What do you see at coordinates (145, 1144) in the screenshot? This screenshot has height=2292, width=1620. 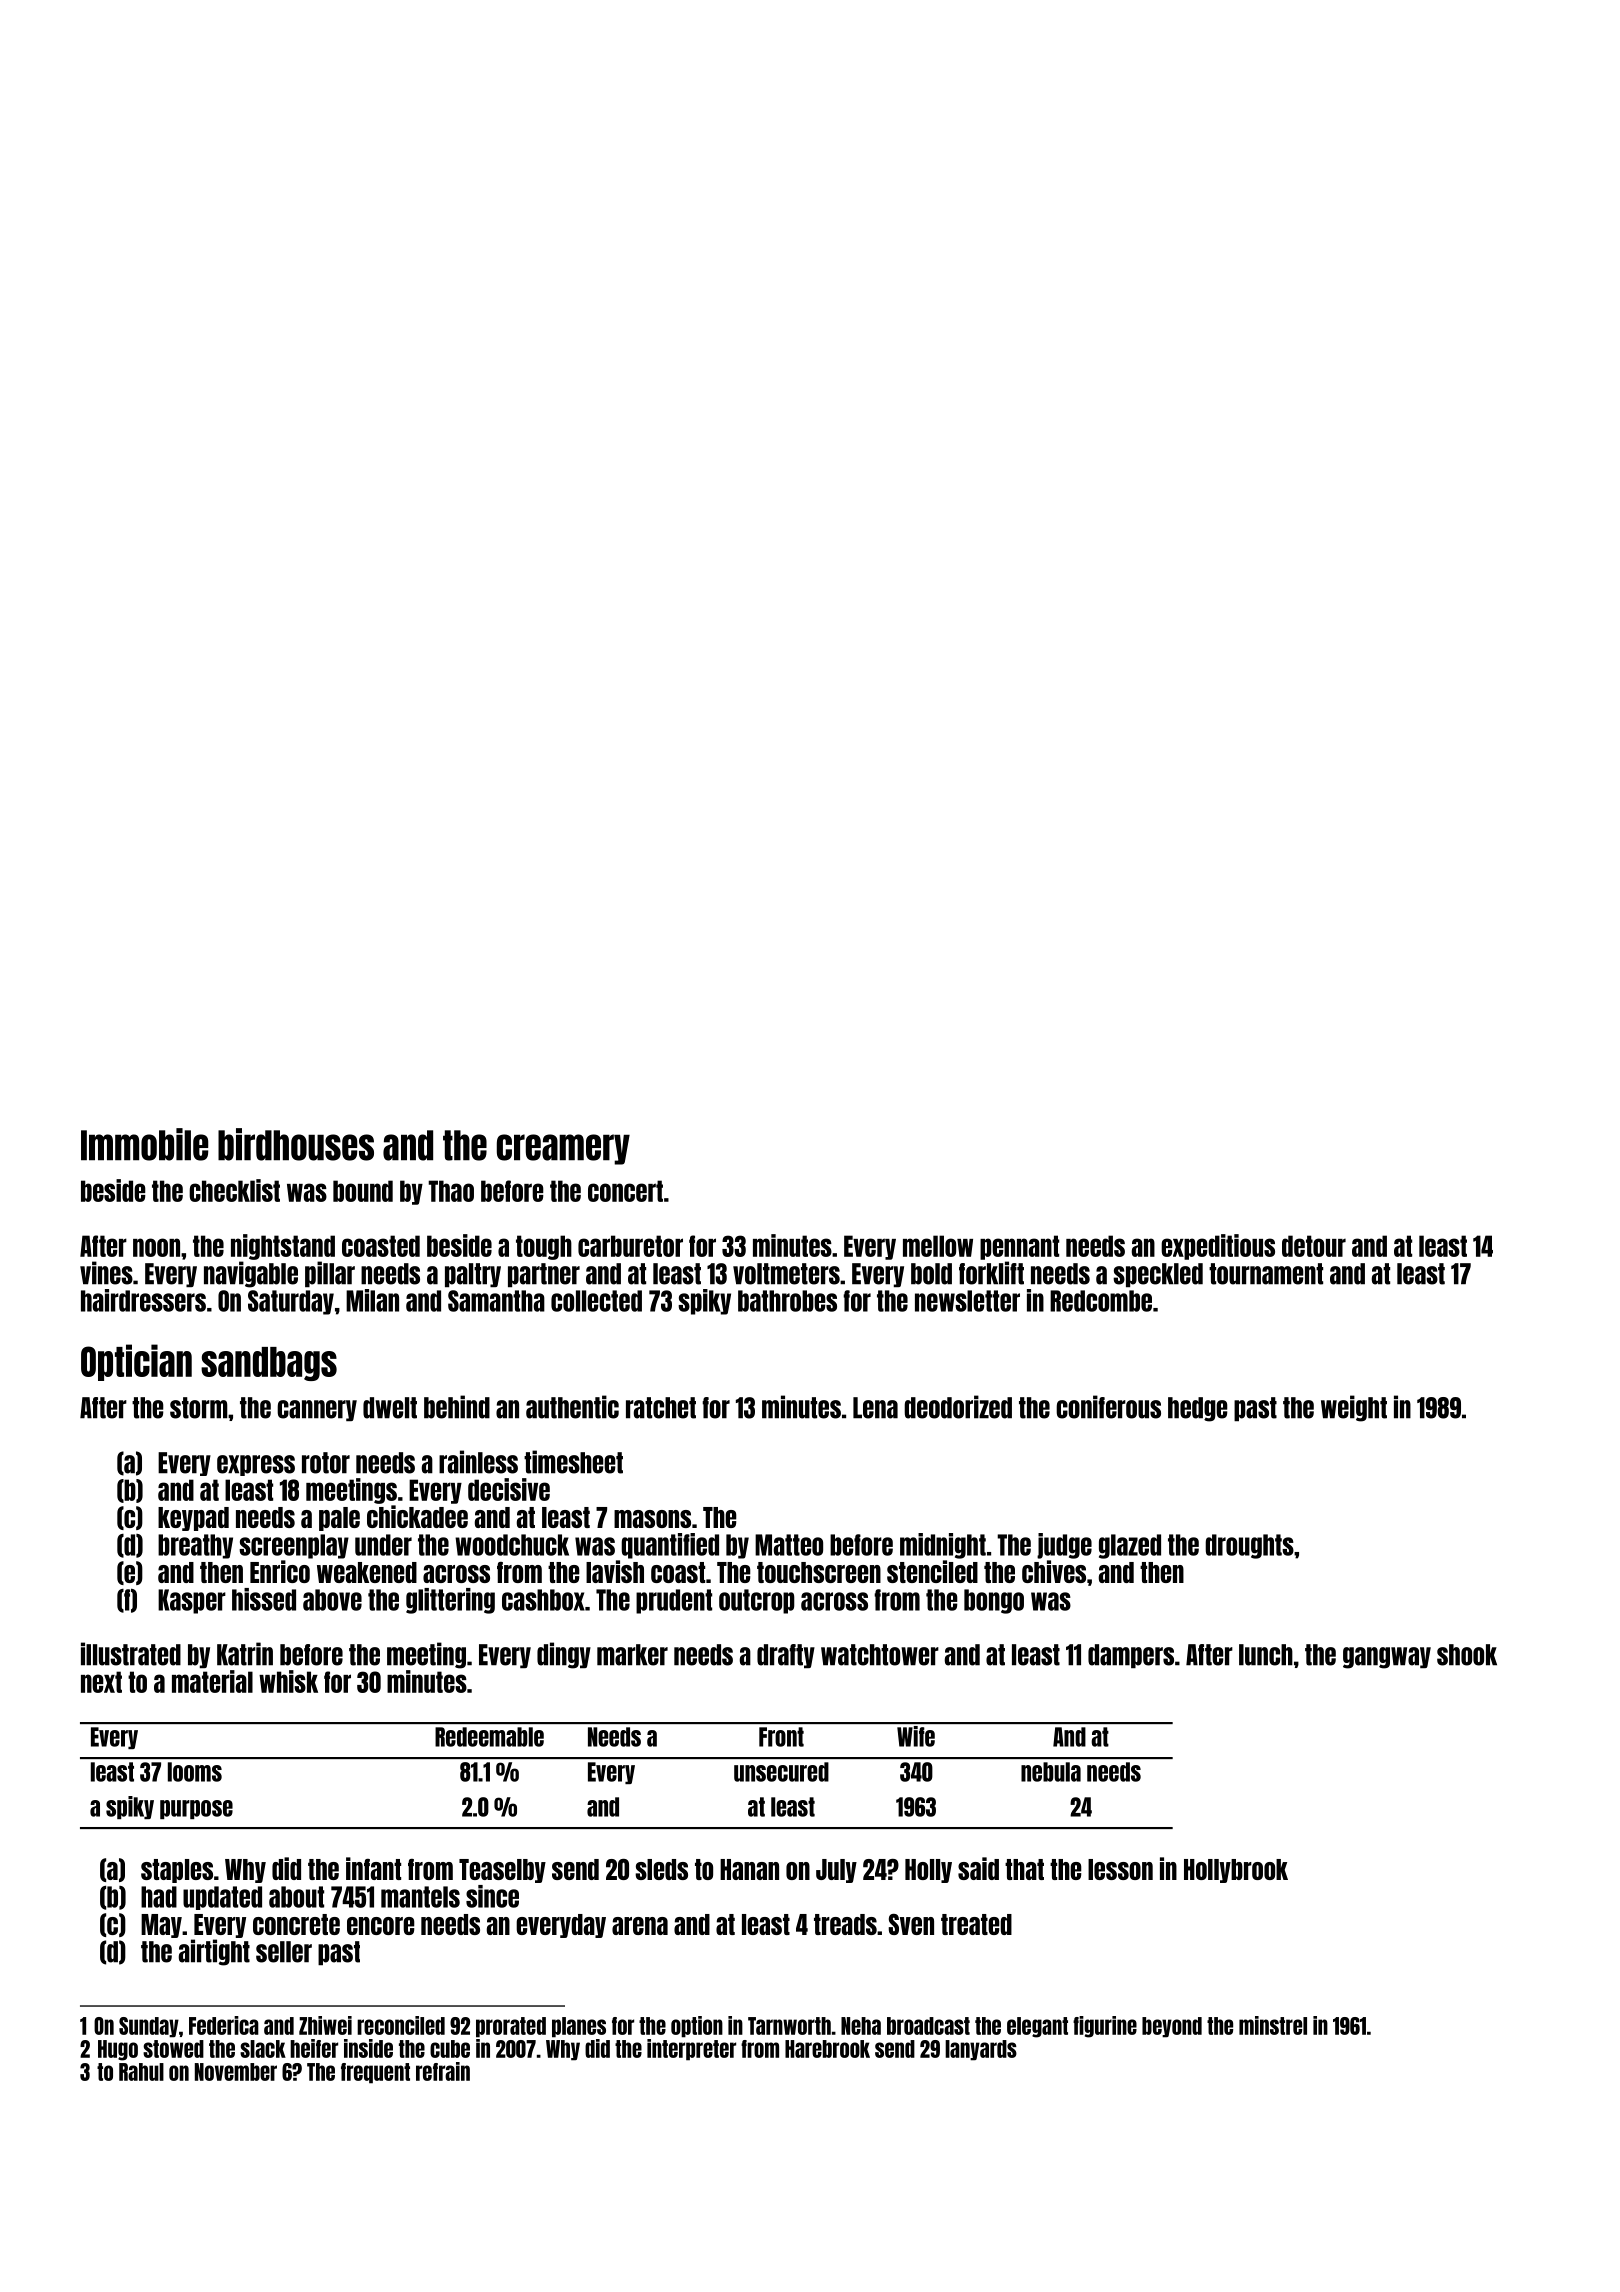 I see `Immobile` at bounding box center [145, 1144].
